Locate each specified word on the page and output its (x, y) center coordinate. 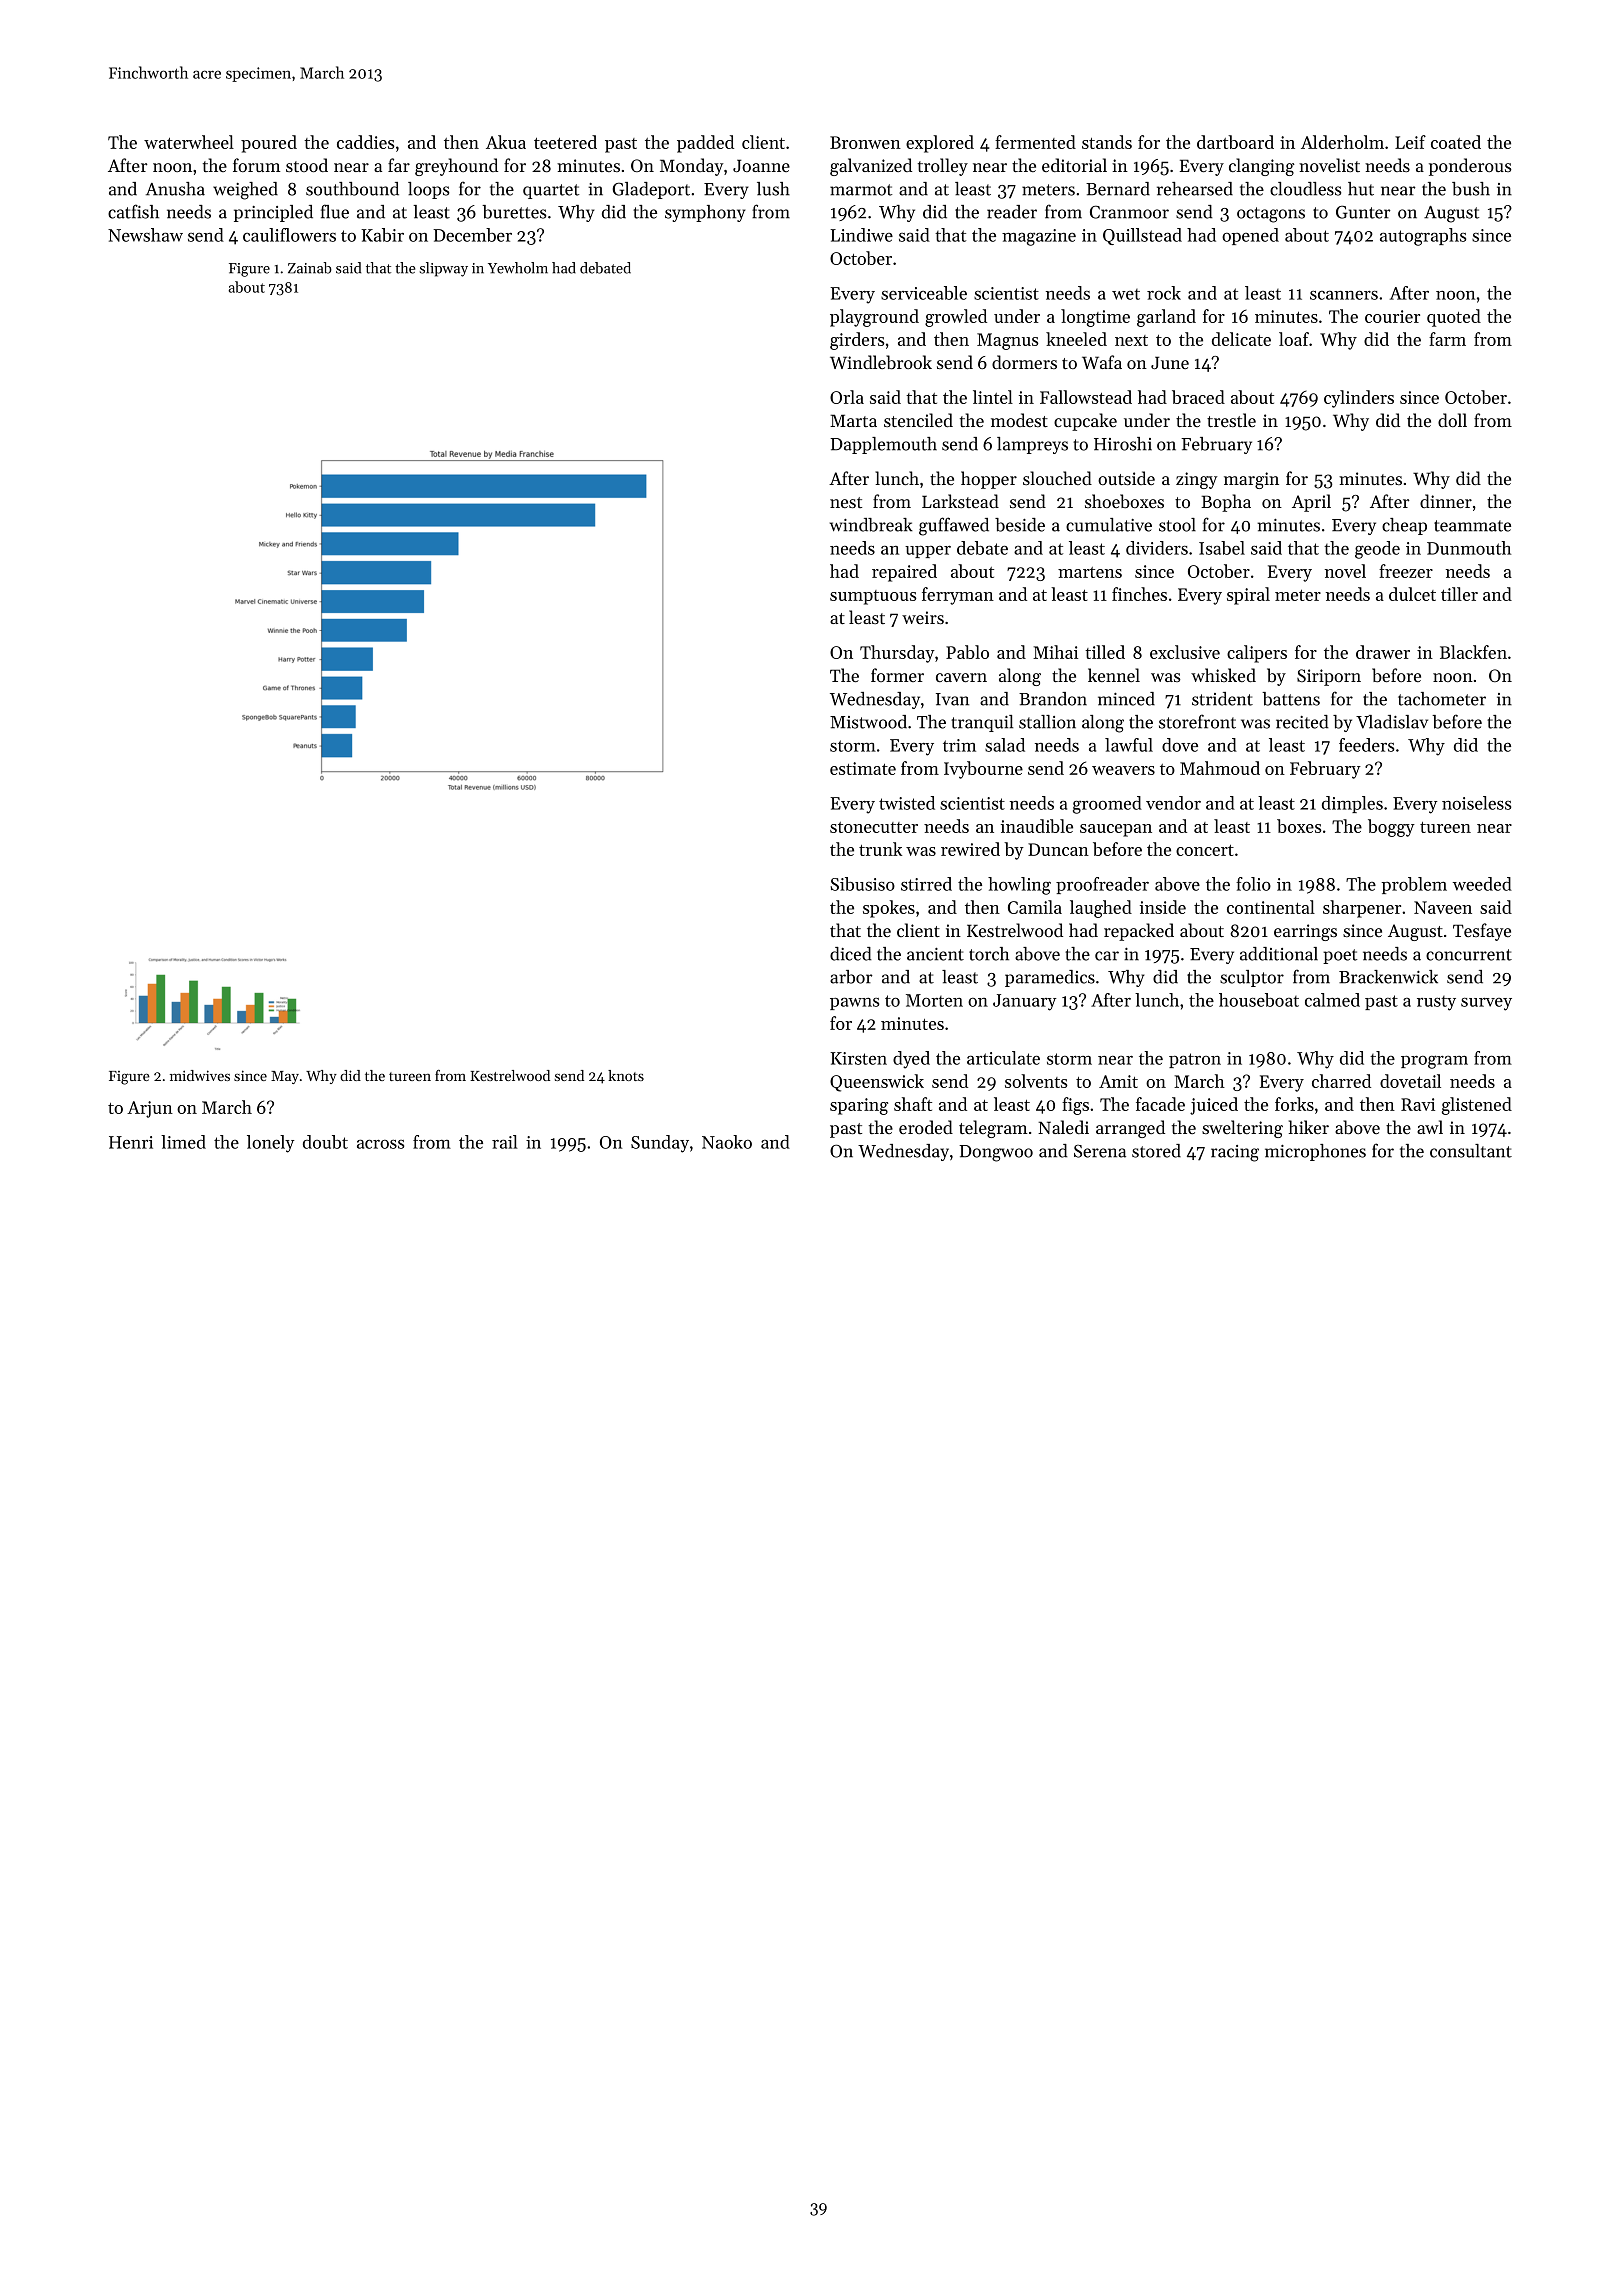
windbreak (871, 525)
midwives (200, 1075)
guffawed (954, 526)
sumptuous (873, 597)
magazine (1039, 237)
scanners (1344, 295)
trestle (1231, 420)
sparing (859, 1106)
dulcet (1412, 594)
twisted (907, 803)
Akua (506, 142)
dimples (1352, 804)
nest (846, 502)
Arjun (150, 1109)
